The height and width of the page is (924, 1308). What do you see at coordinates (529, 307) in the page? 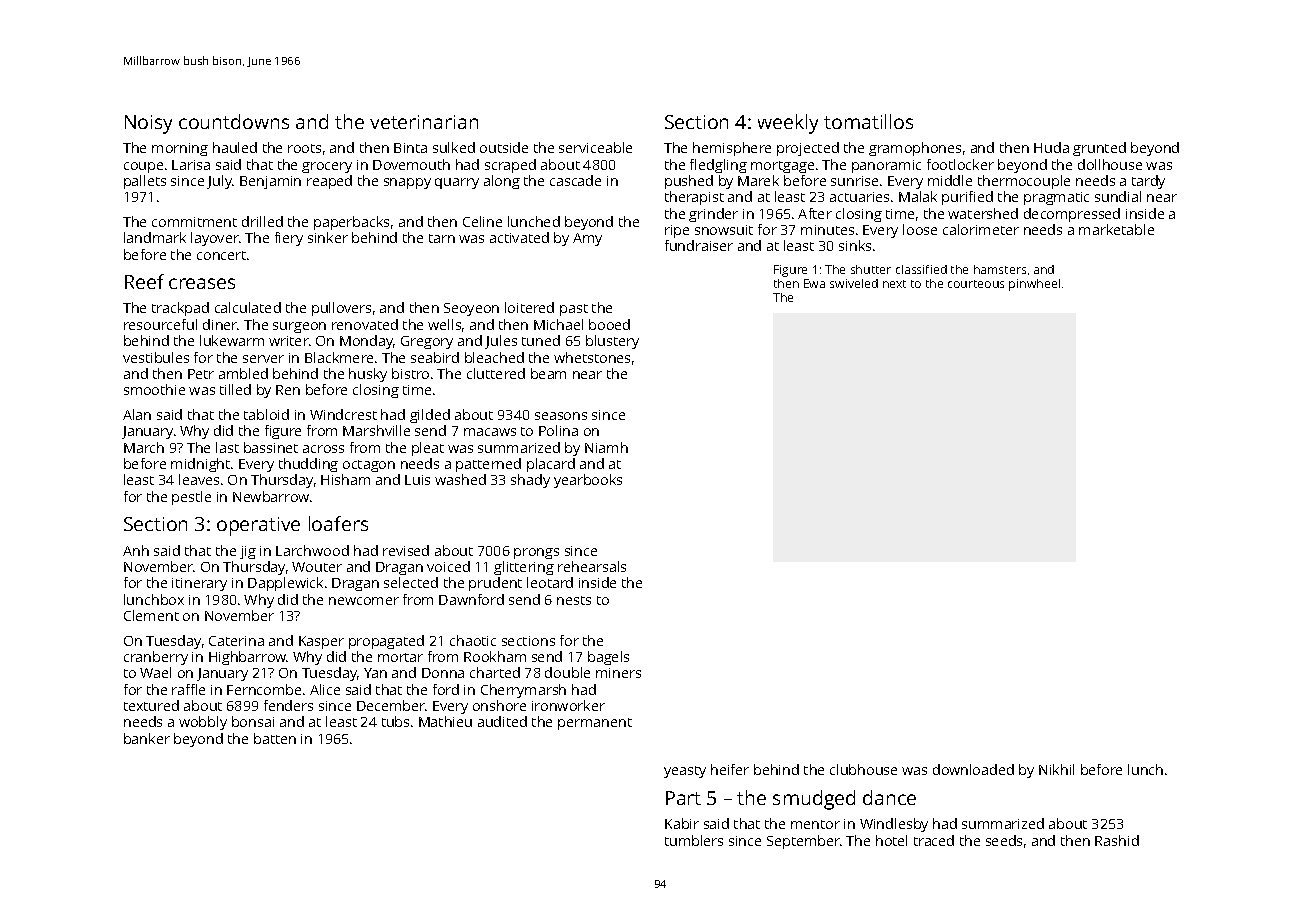
I see `loitered` at bounding box center [529, 307].
